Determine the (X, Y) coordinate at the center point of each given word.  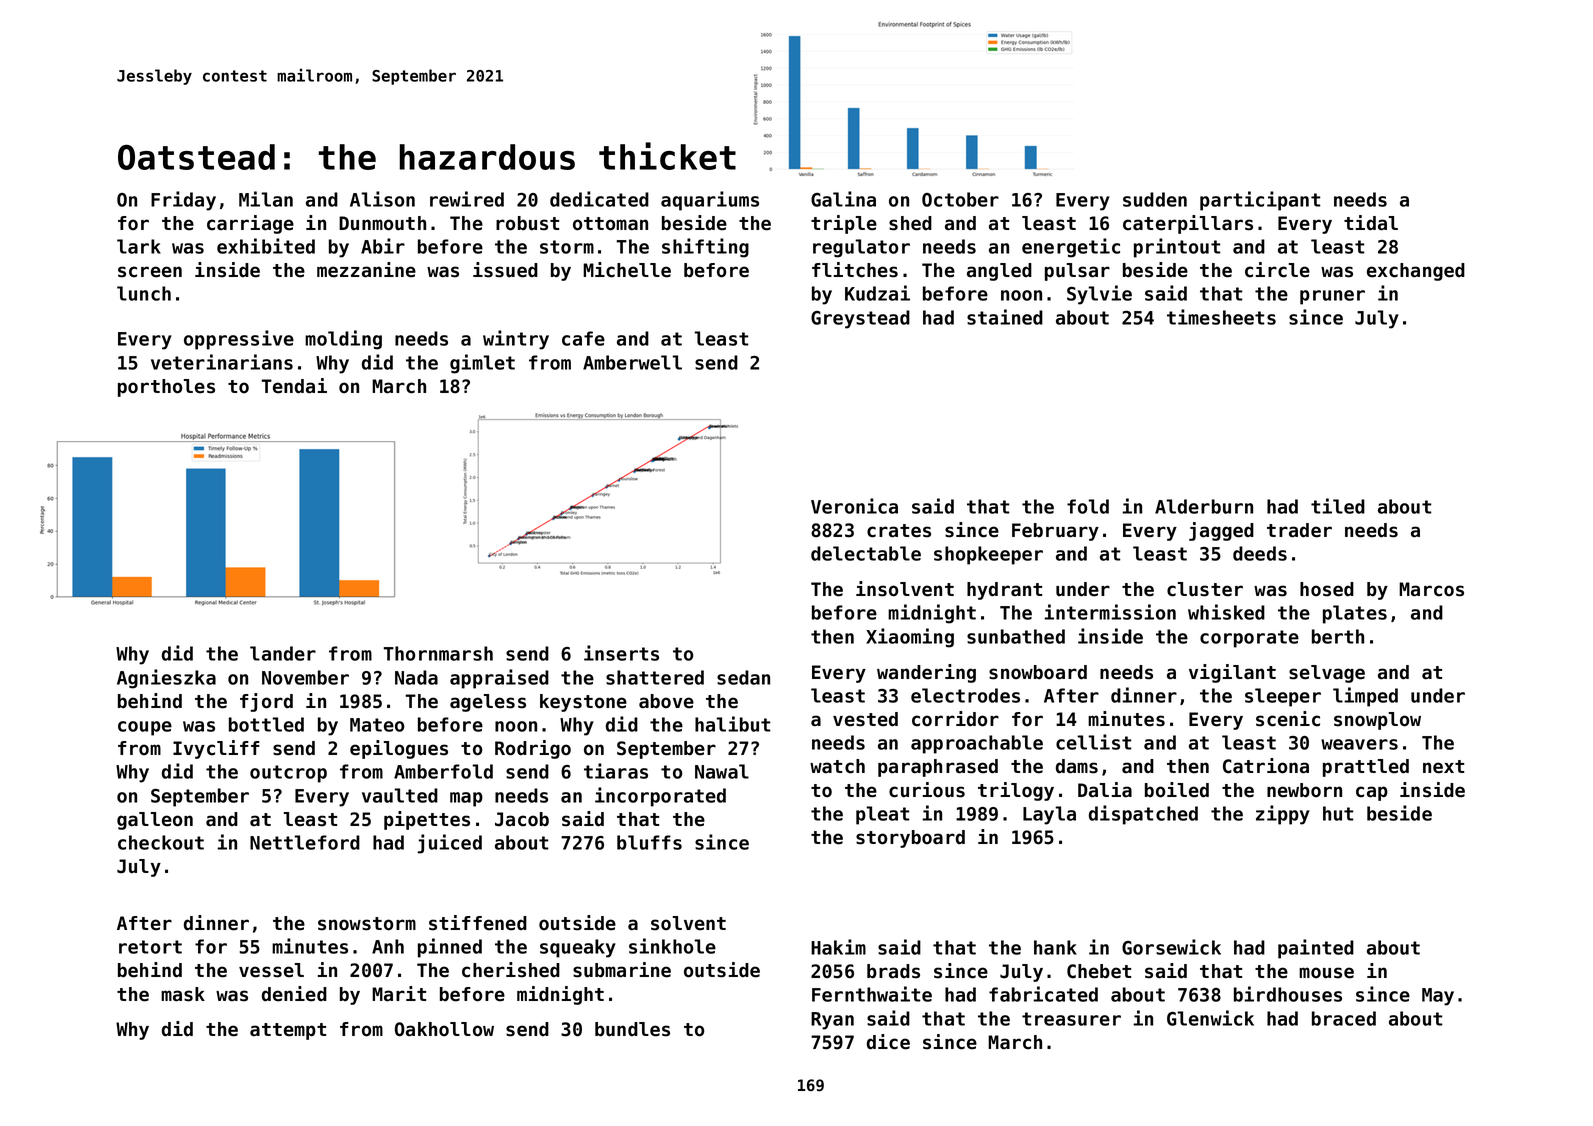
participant (1260, 201)
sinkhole (672, 946)
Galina (843, 199)
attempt (288, 1031)
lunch (144, 293)
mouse (1326, 973)
